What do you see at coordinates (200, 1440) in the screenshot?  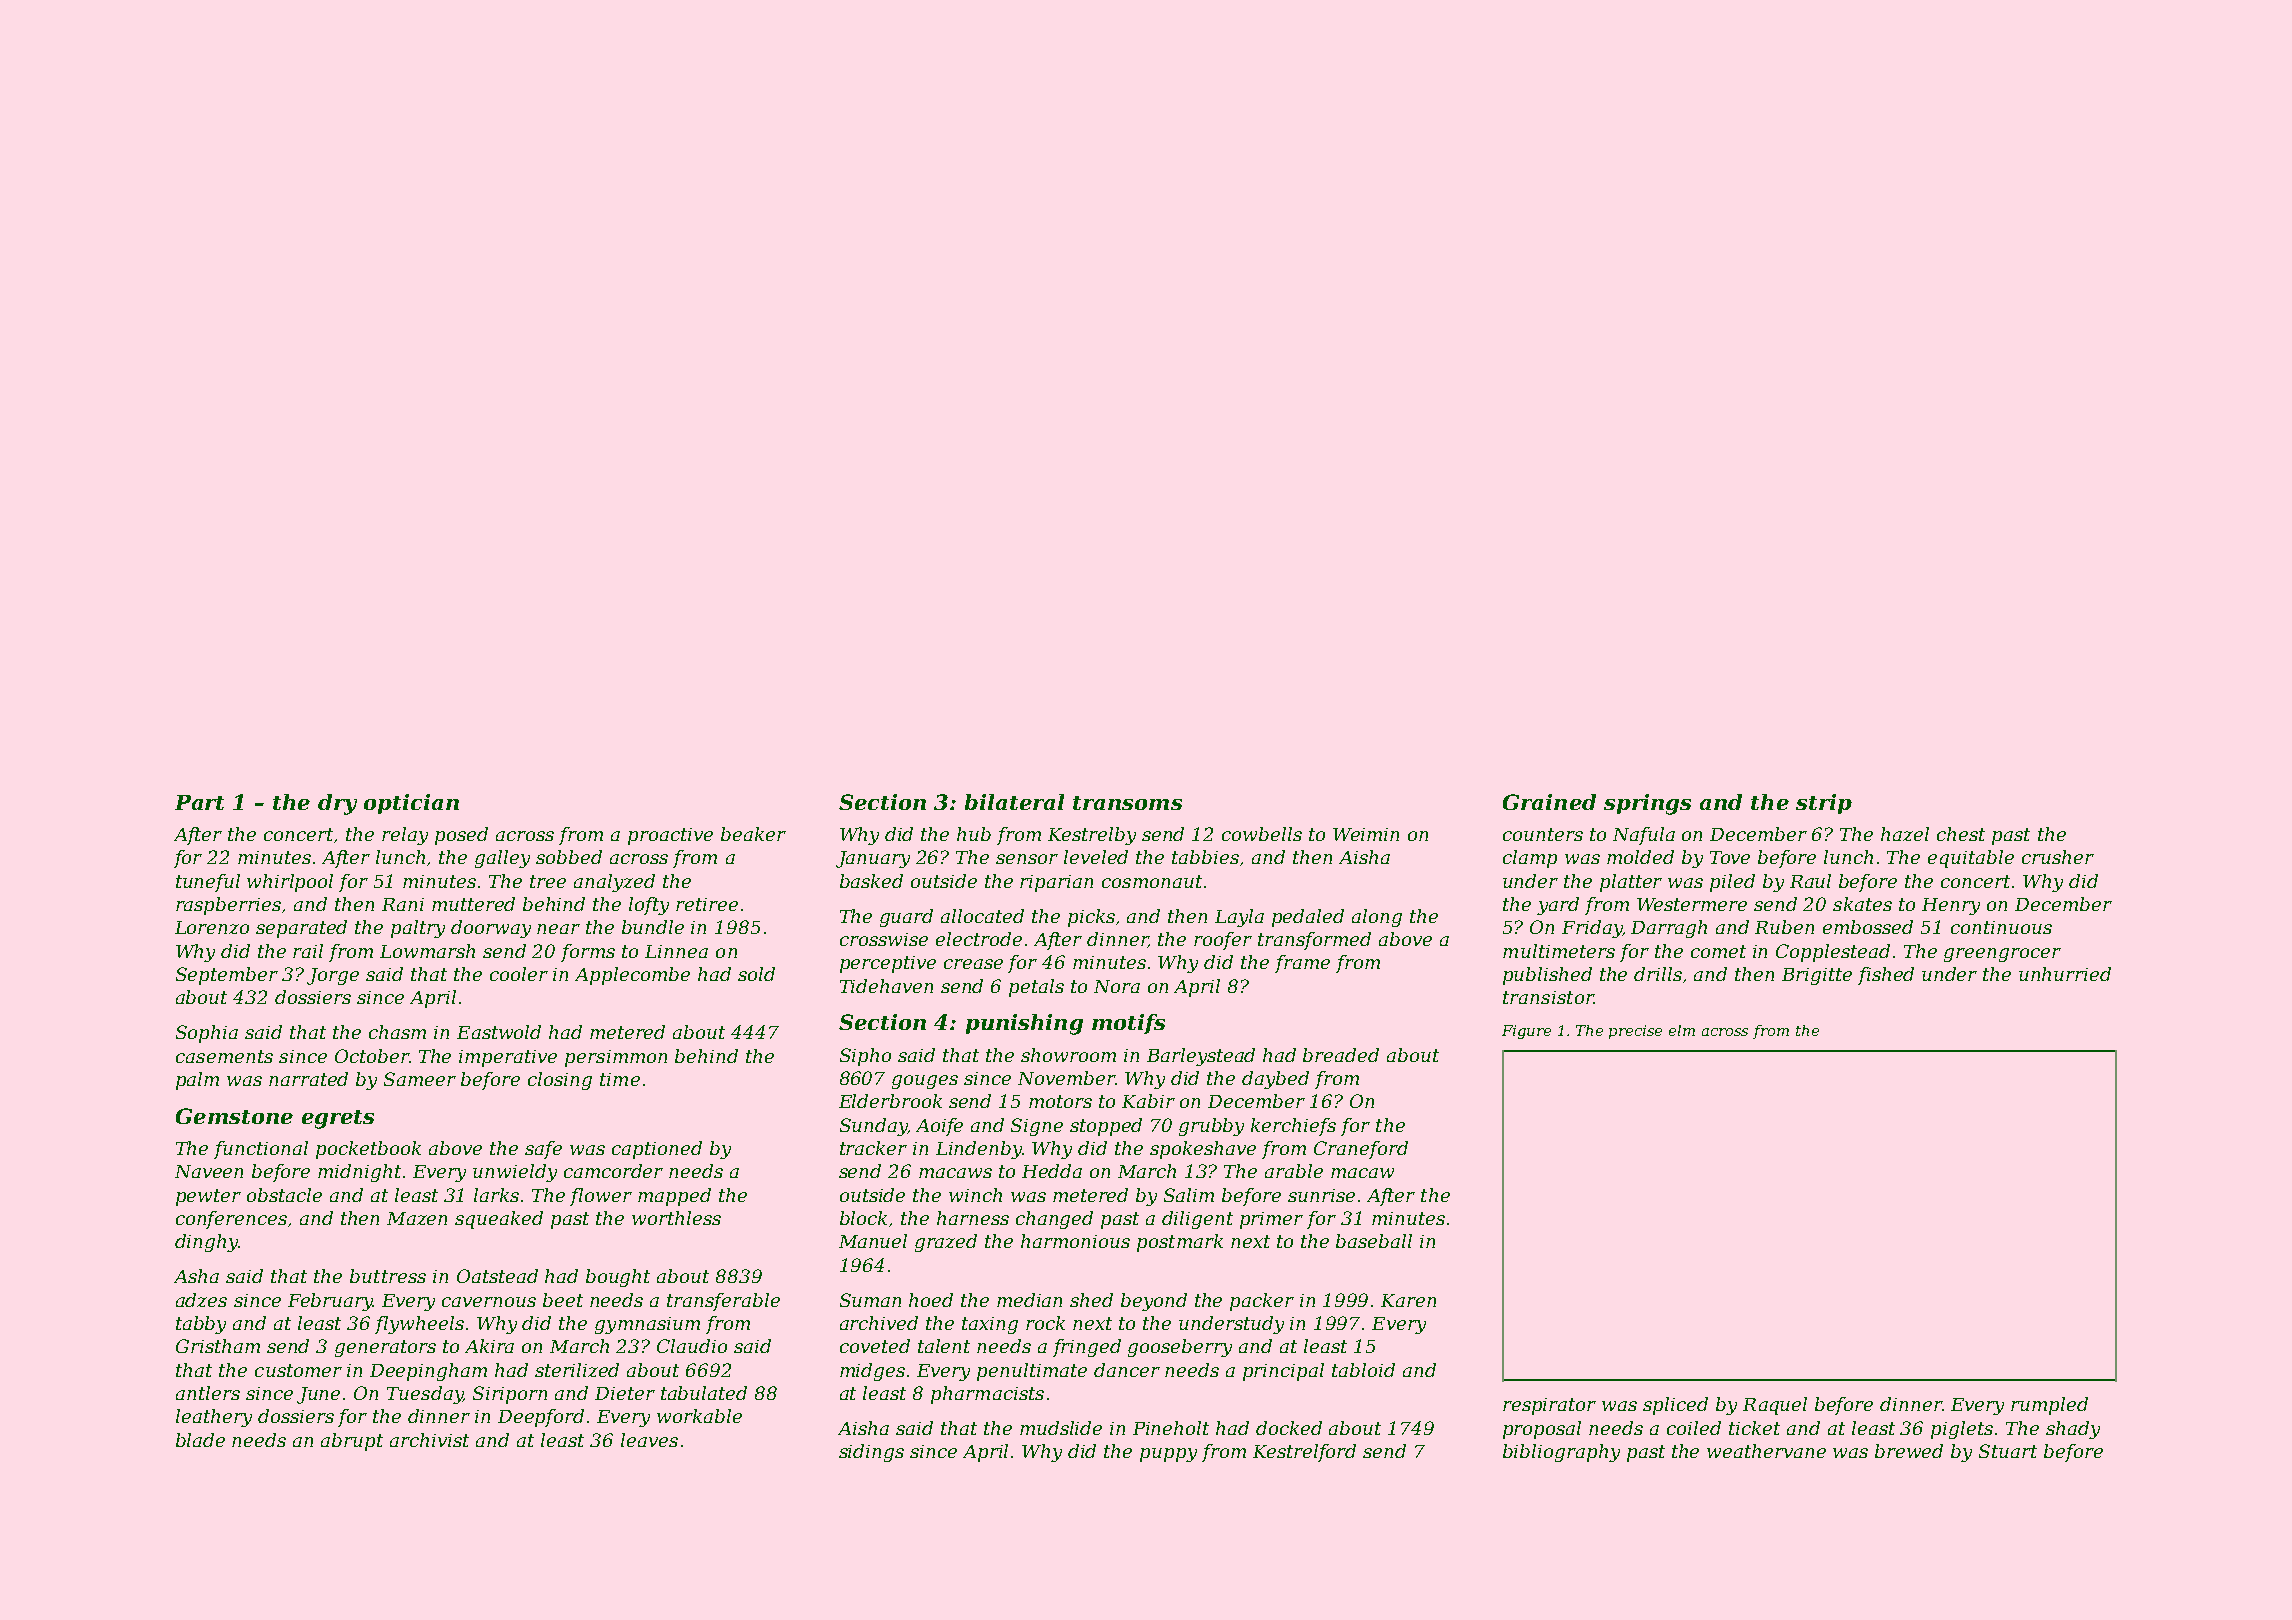 I see `blade` at bounding box center [200, 1440].
